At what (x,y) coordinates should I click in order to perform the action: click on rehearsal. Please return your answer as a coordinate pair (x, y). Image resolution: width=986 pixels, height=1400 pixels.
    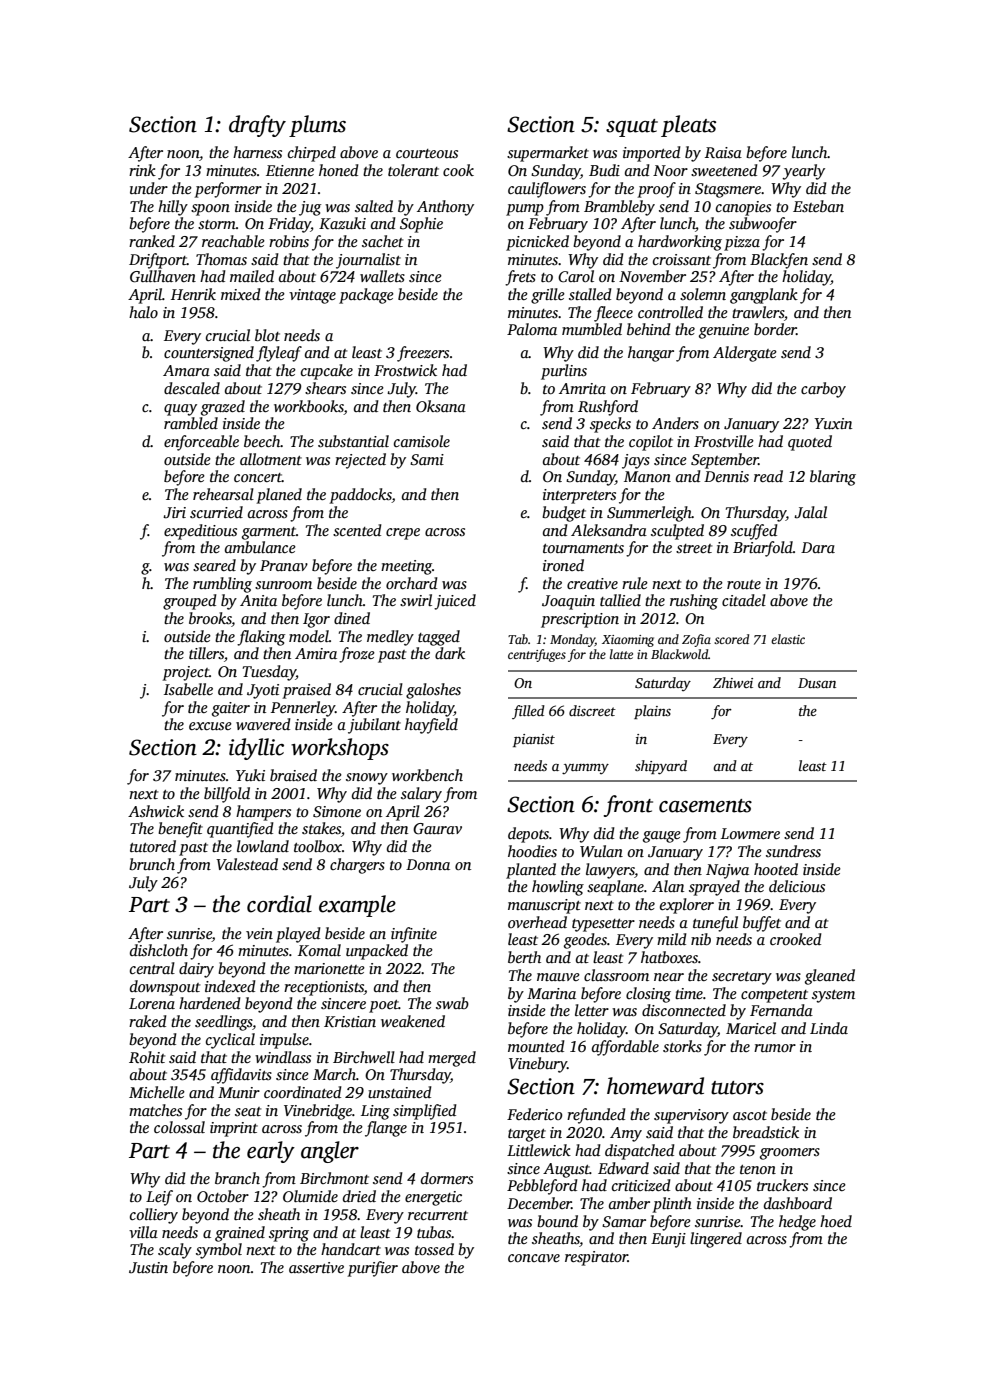
    Looking at the image, I should click on (223, 494).
